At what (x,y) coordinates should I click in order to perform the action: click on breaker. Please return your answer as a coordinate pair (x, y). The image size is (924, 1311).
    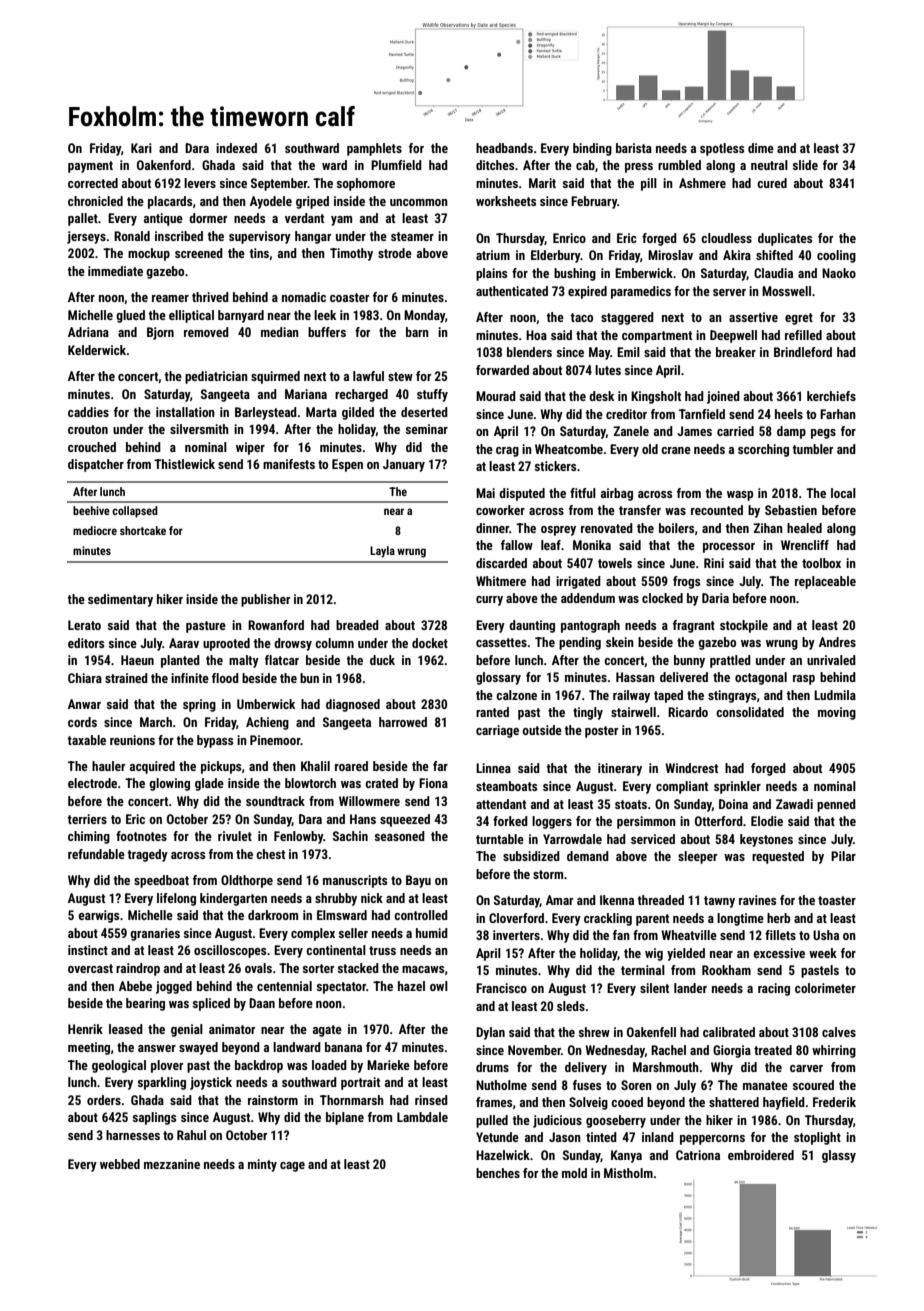
    Looking at the image, I should click on (736, 352).
